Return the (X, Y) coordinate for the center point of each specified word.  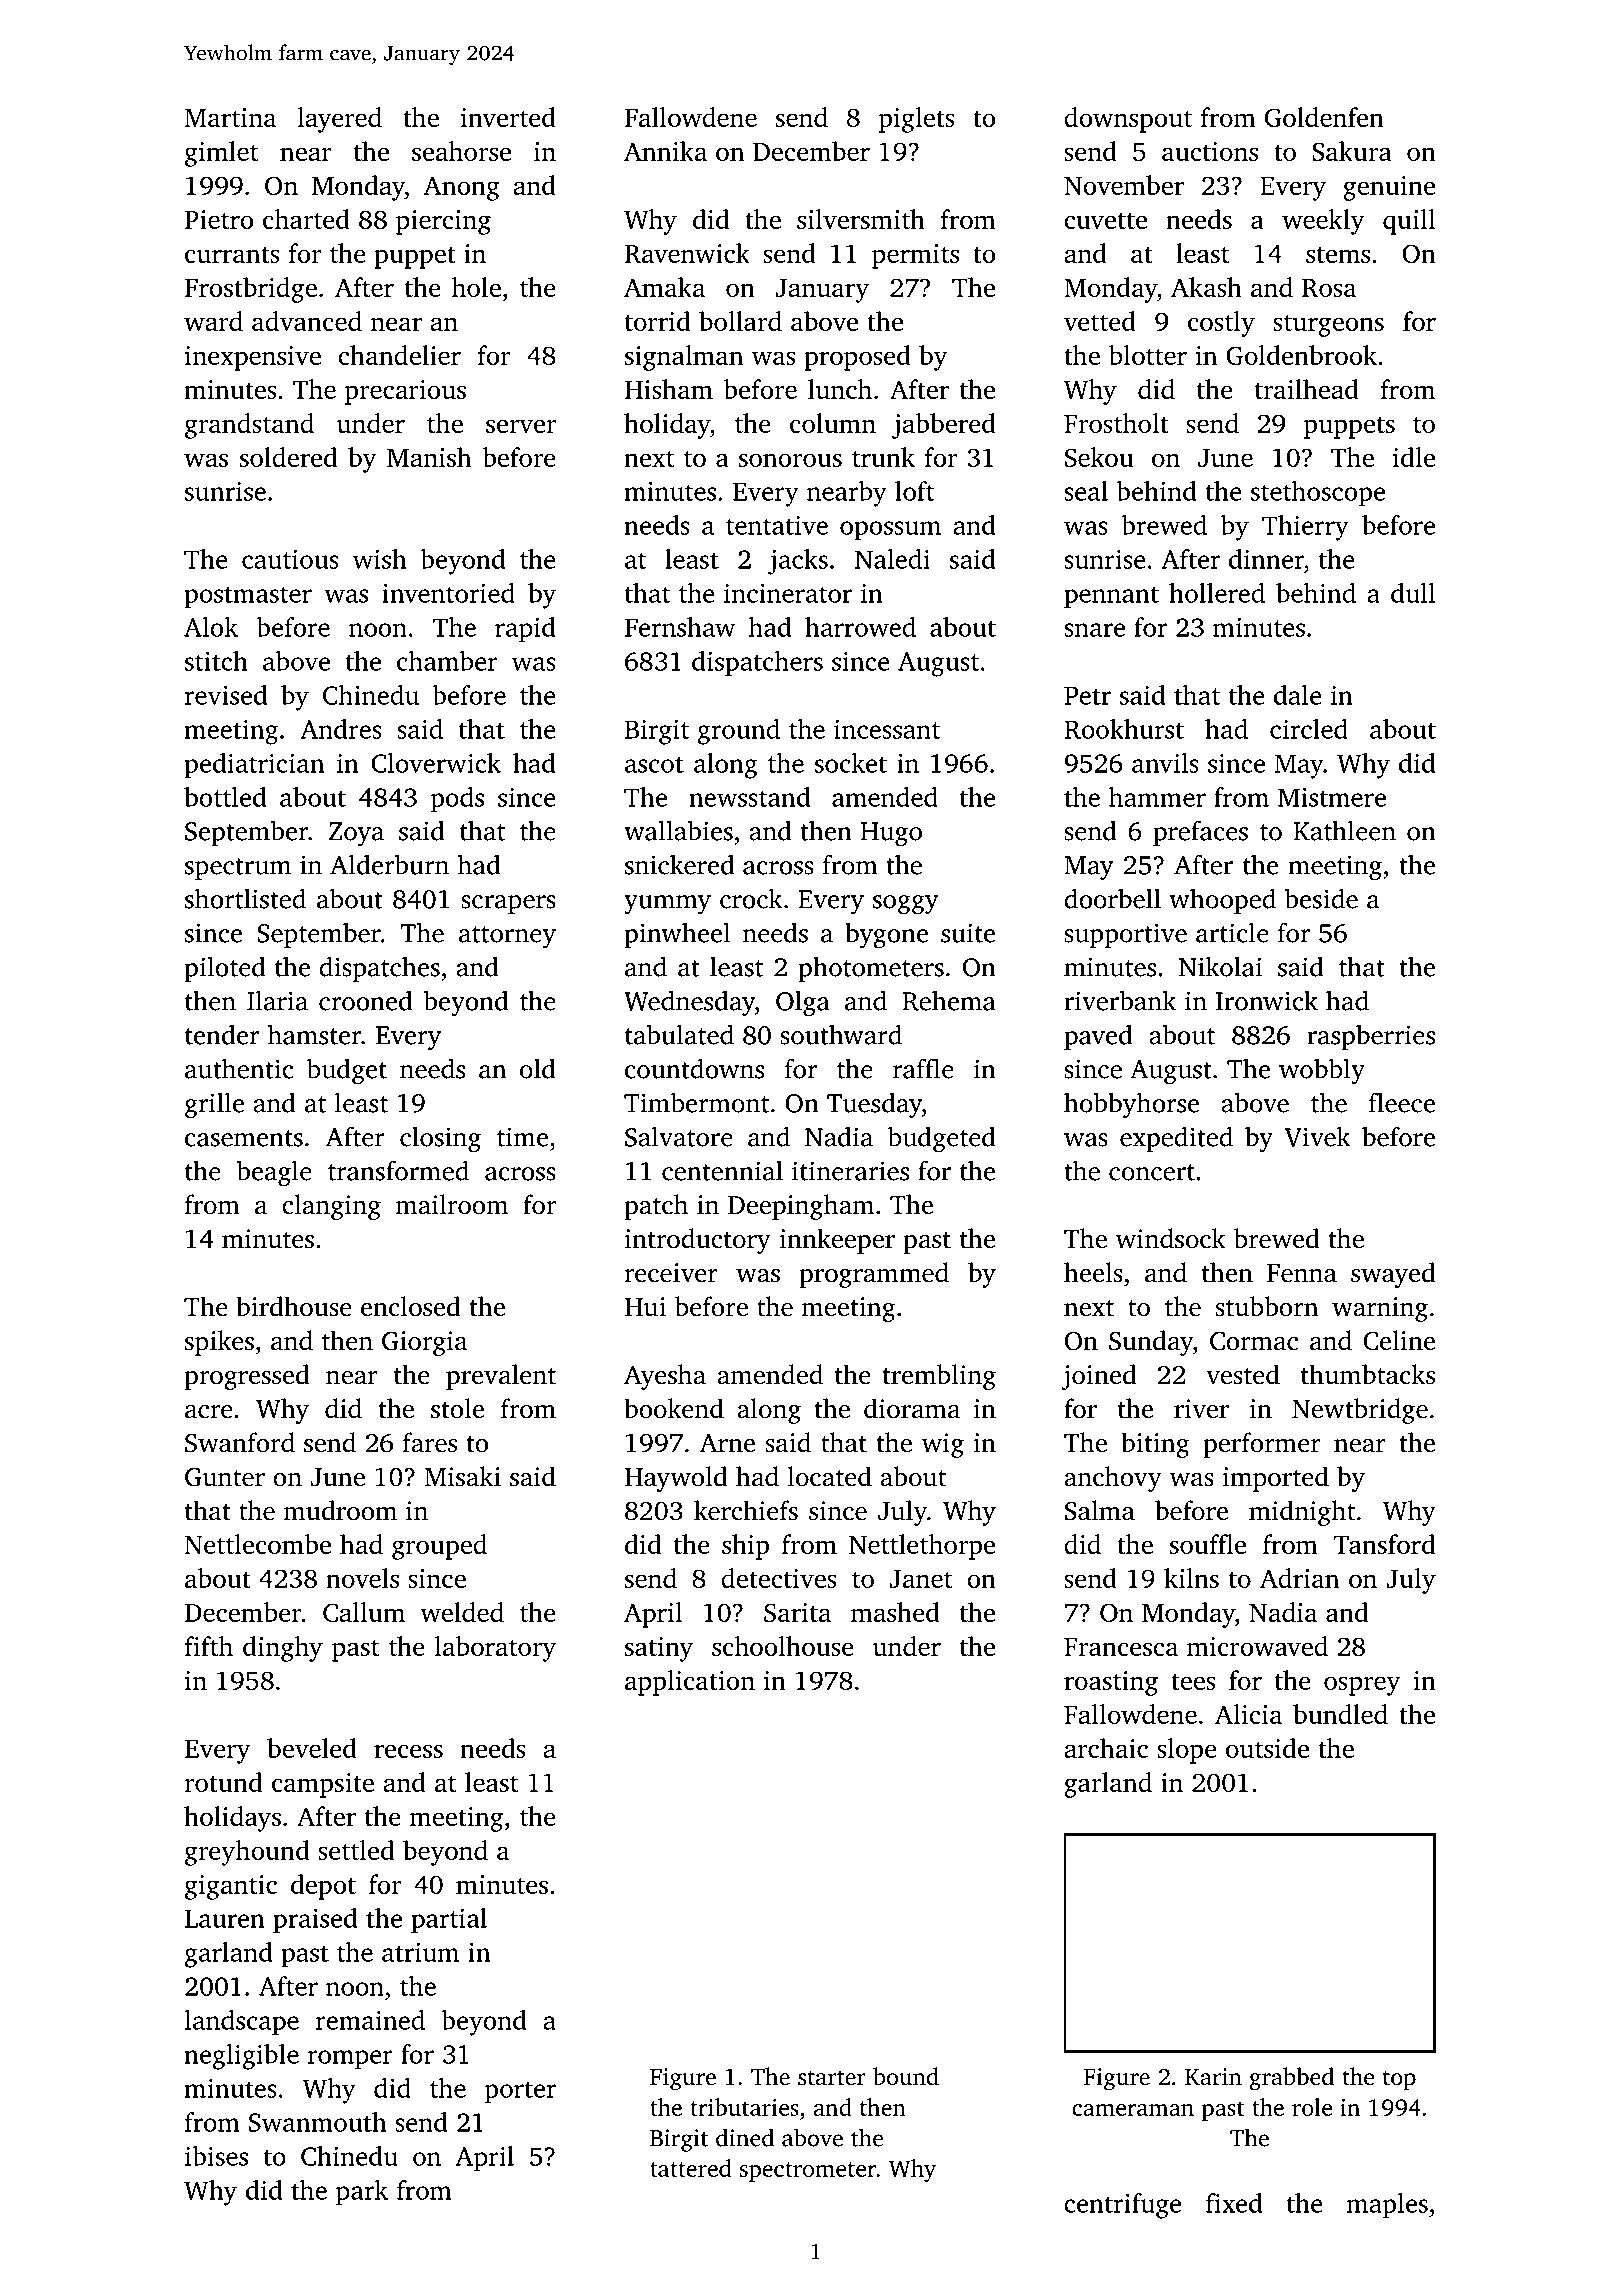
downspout (1128, 120)
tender (222, 1034)
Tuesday (874, 1105)
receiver (671, 1273)
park (362, 2192)
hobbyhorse (1131, 1105)
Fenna (1302, 1273)
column (833, 423)
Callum (364, 1612)
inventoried (448, 593)
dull (1413, 593)
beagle (274, 1173)
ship (745, 1547)
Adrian (1299, 1578)
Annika (665, 151)
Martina (230, 117)
